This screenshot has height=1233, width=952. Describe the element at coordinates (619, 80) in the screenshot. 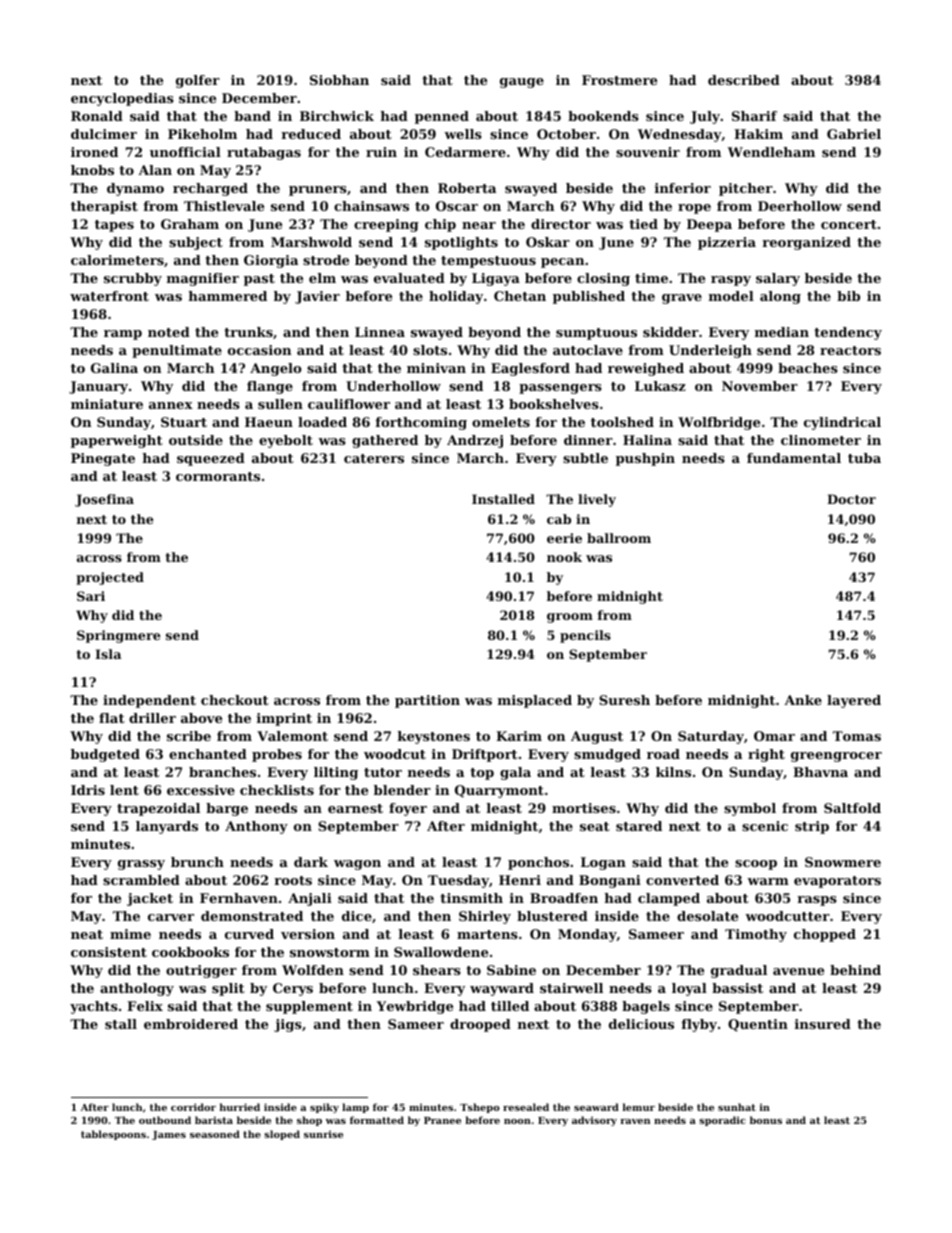

I see `Frostmere` at that location.
